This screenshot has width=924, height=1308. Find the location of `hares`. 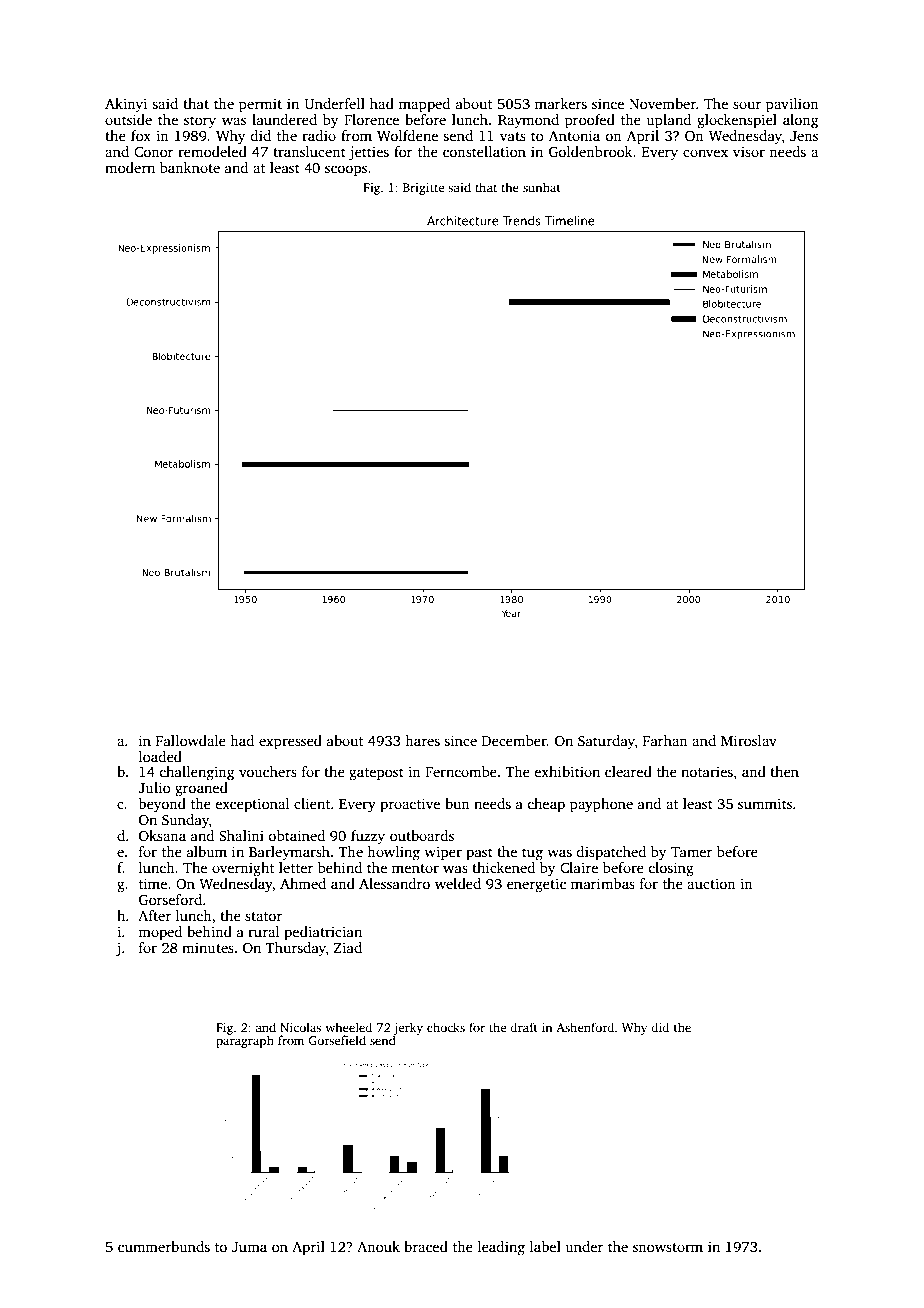

hares is located at coordinates (422, 740).
